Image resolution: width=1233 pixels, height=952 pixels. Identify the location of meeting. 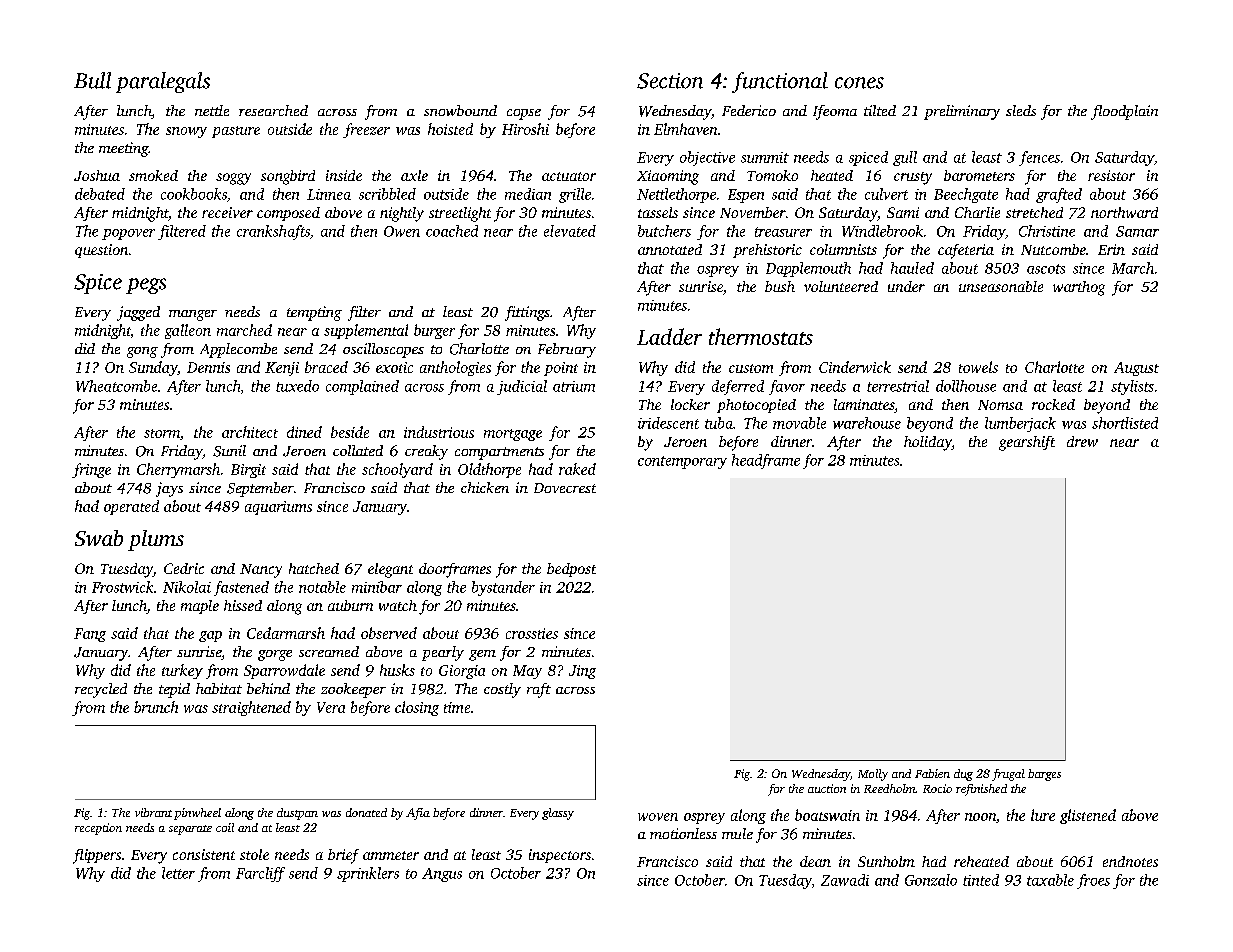
(124, 149).
